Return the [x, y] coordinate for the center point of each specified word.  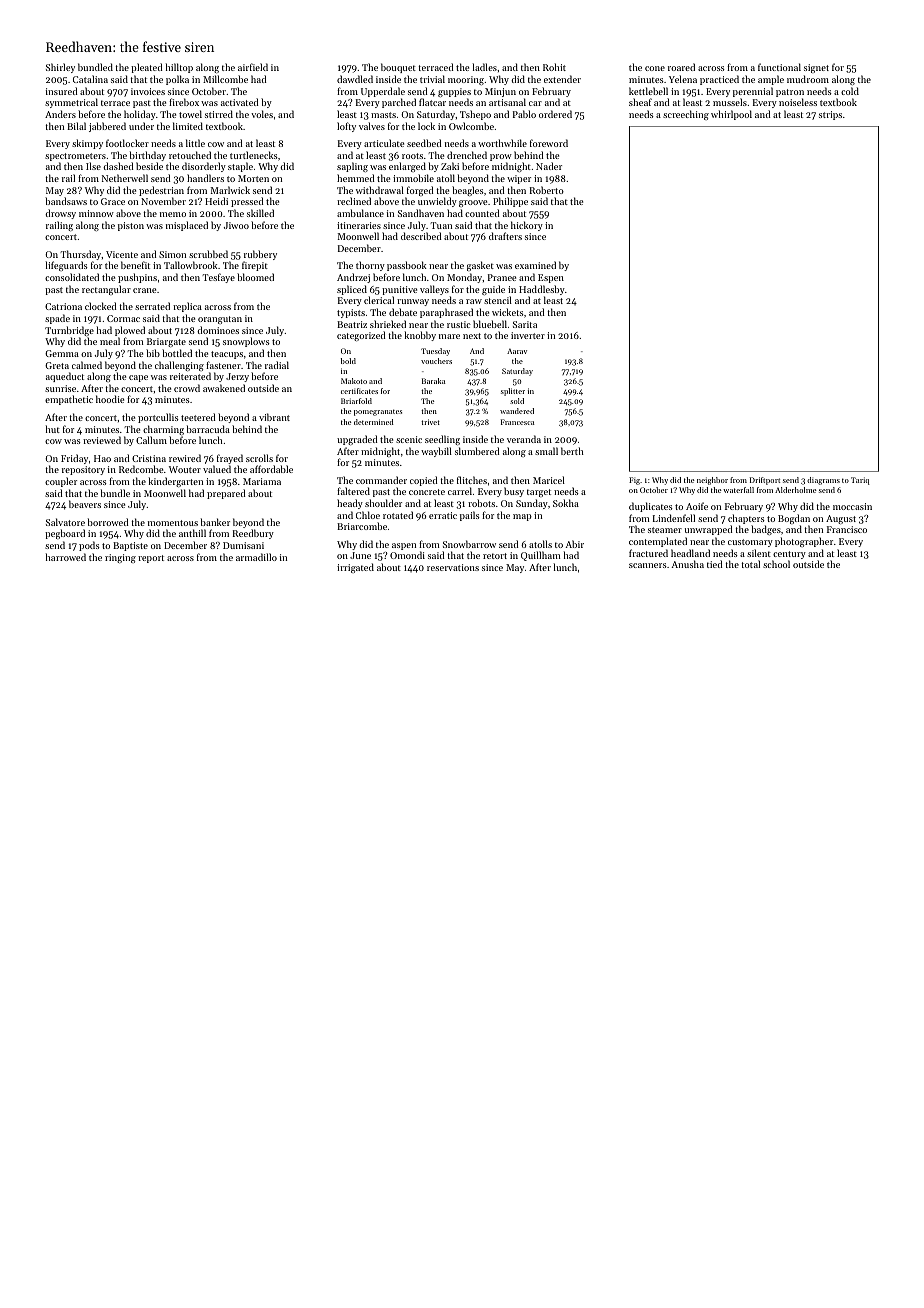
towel [190, 114]
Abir [574, 544]
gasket [480, 266]
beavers [85, 504]
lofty [346, 127]
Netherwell [125, 178]
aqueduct [65, 377]
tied [715, 564]
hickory [527, 226]
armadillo [256, 557]
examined [535, 265]
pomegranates [378, 412]
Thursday [81, 255]
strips [830, 115]
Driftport [765, 481]
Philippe [510, 202]
